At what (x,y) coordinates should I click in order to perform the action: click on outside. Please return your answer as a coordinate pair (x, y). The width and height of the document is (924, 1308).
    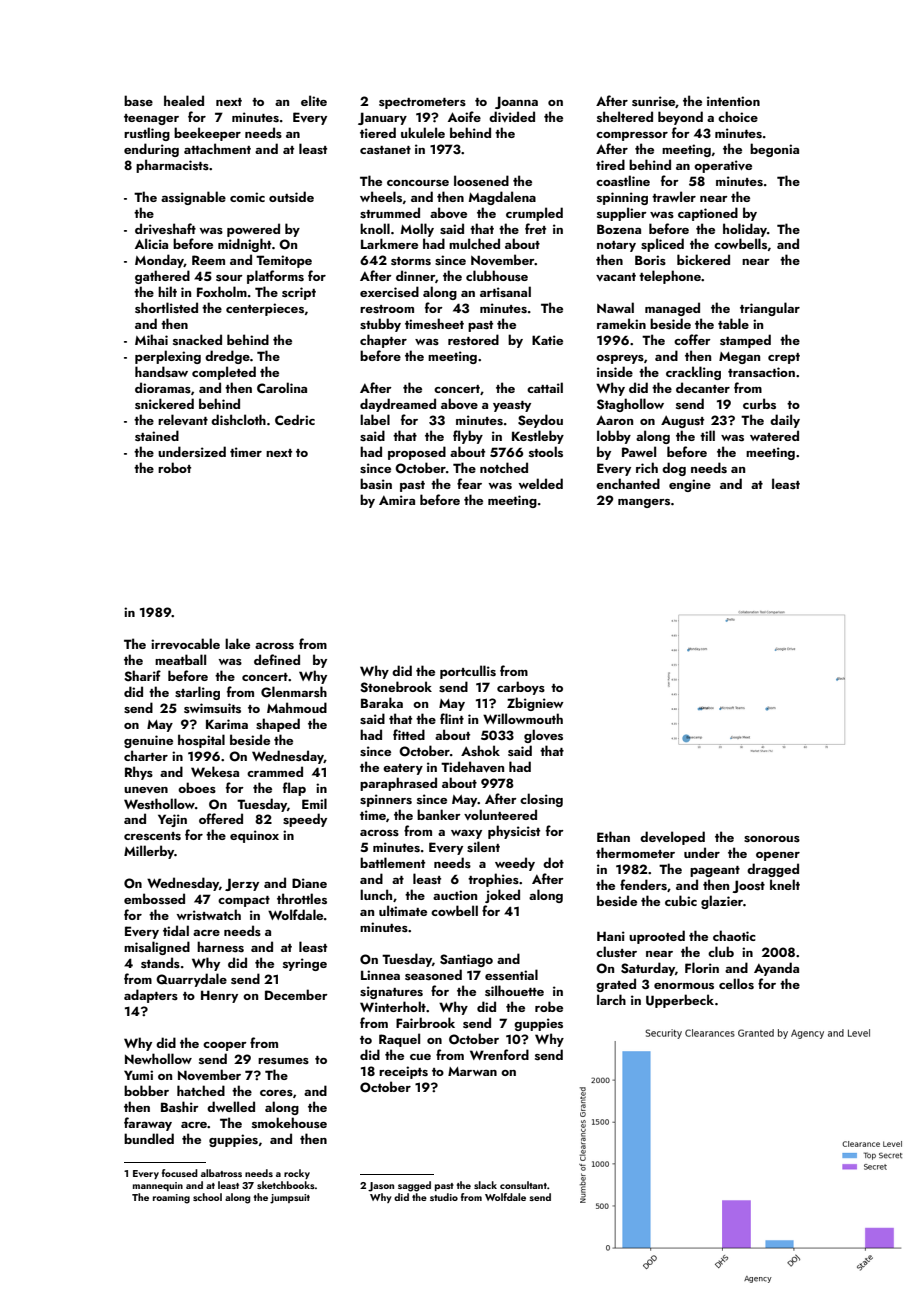
    Looking at the image, I should click on (291, 196).
